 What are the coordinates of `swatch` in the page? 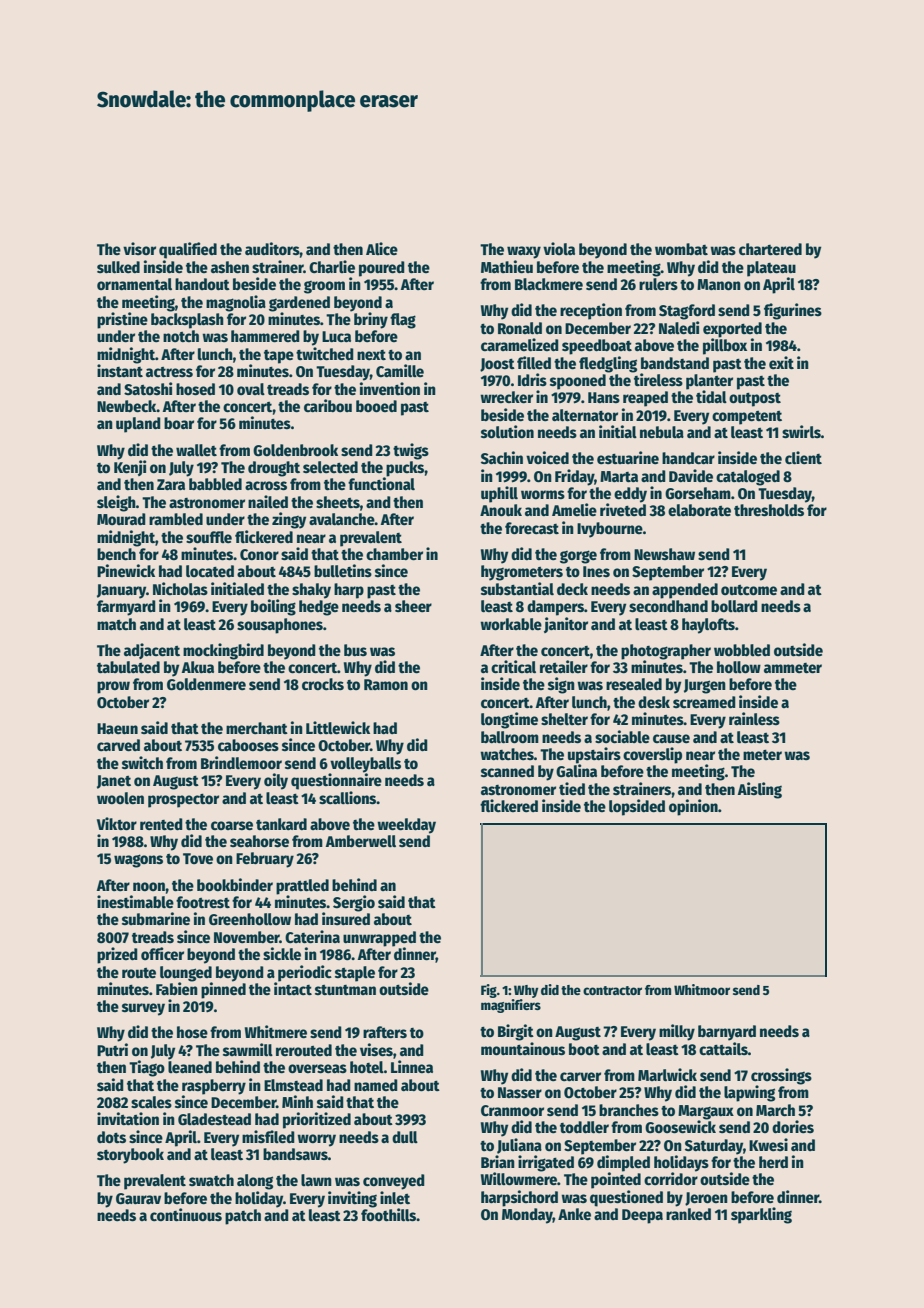 It's located at (211, 1180).
